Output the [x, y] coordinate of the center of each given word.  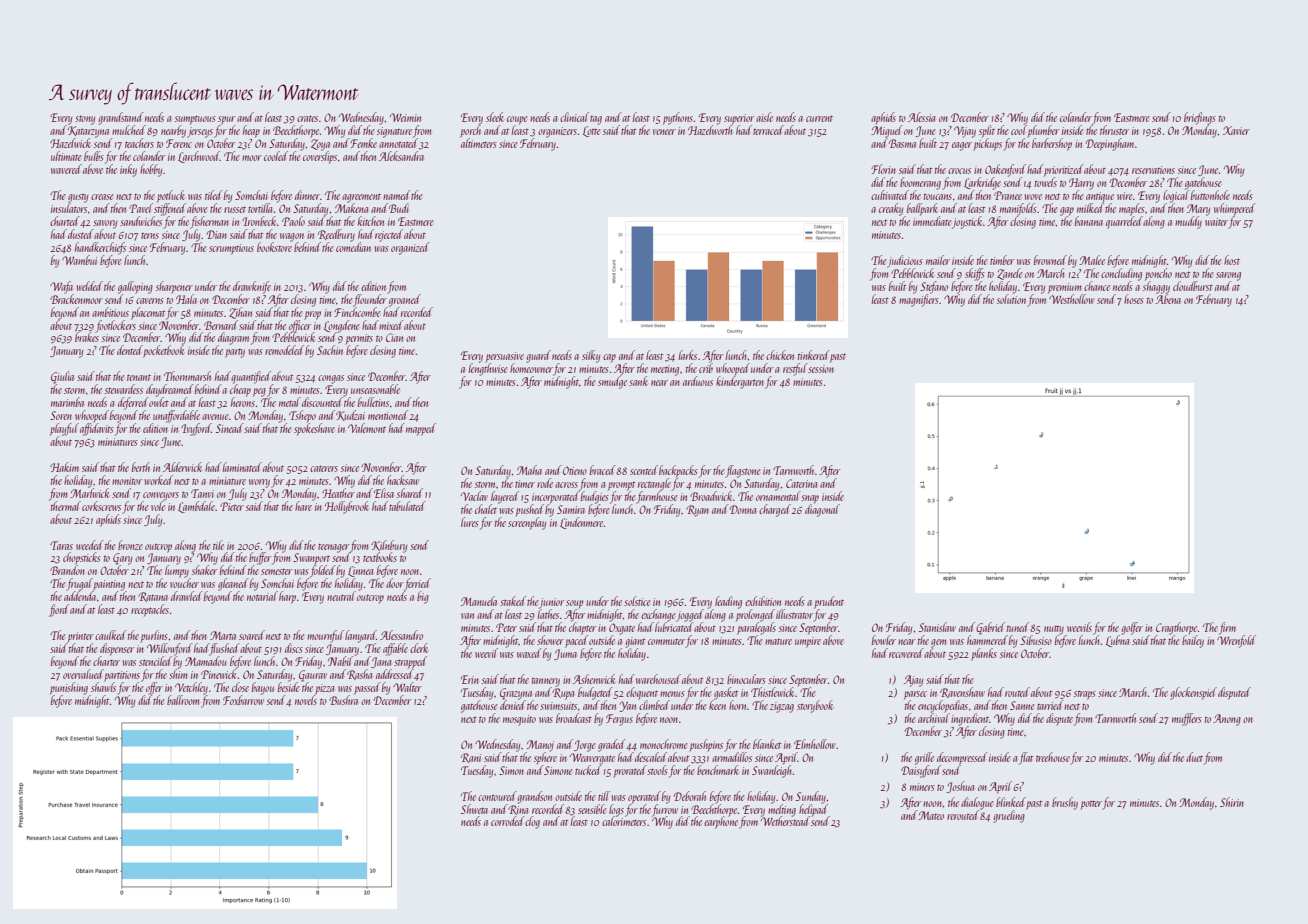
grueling [1009, 816]
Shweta [474, 809]
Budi [399, 208]
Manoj [540, 746]
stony [85, 120]
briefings [1200, 118]
